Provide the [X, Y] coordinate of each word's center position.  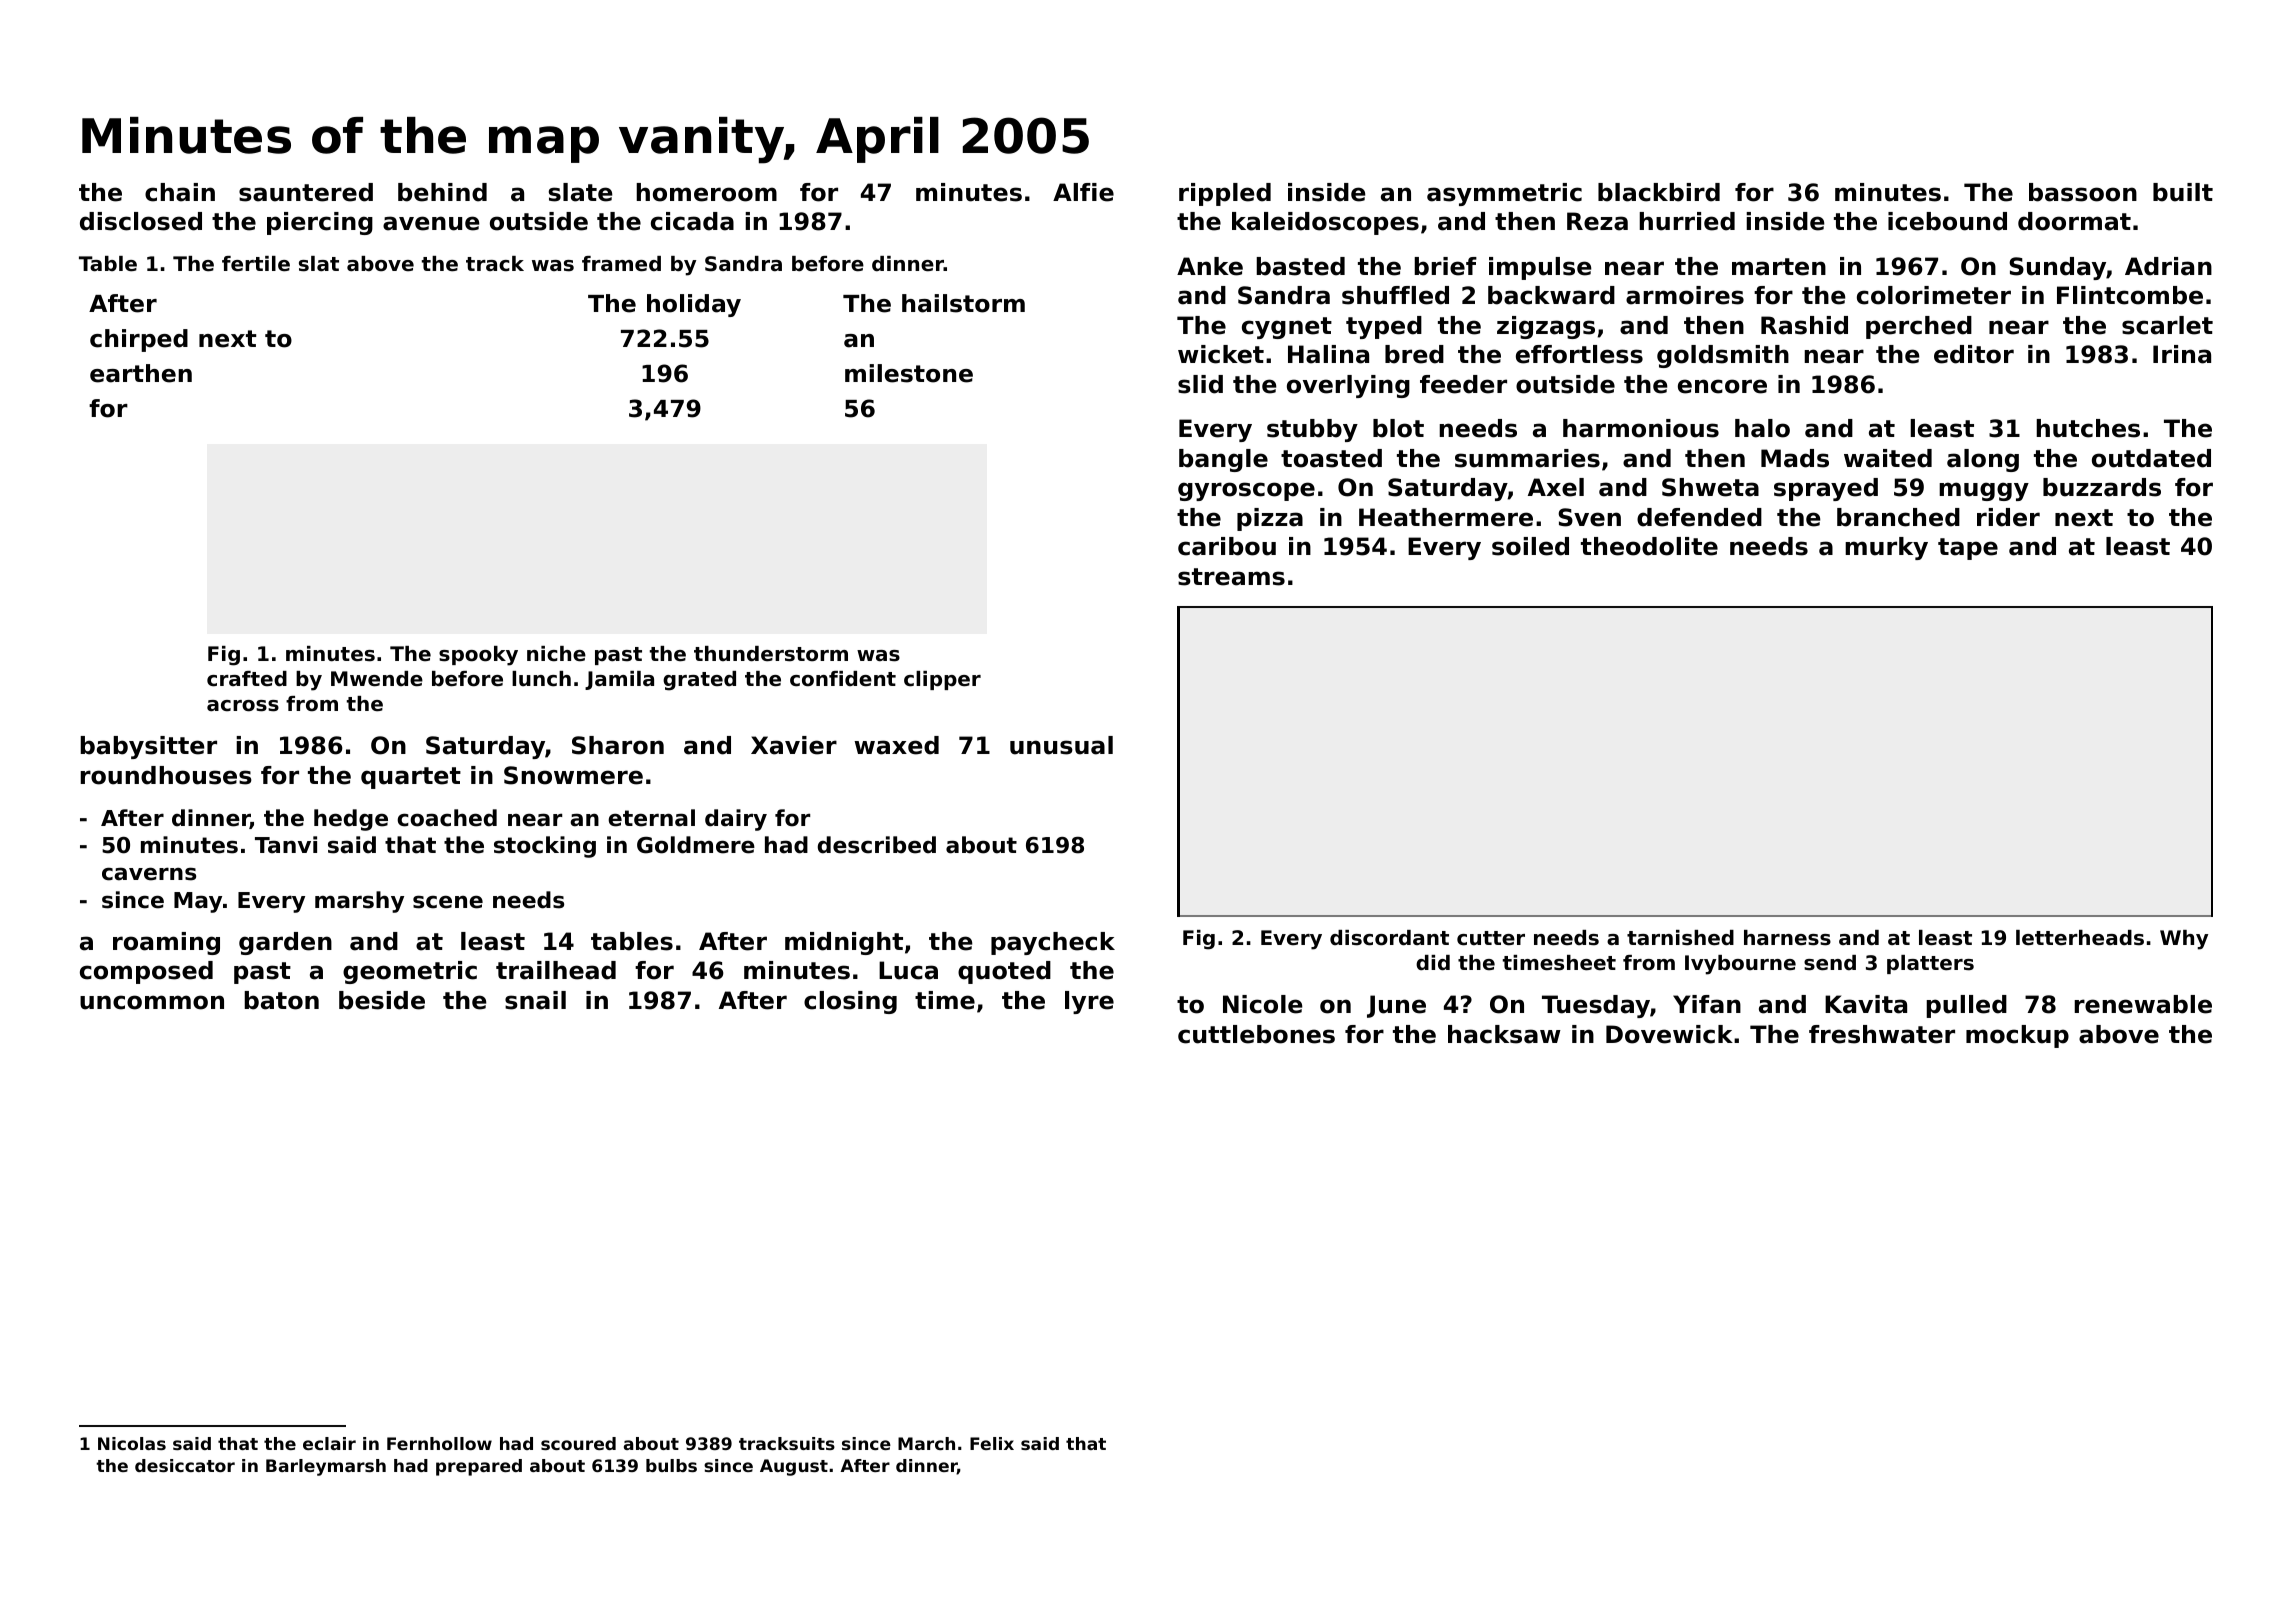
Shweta [1710, 487]
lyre [1089, 1002]
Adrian [2168, 266]
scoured [578, 1443]
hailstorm [963, 303]
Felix [992, 1443]
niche [556, 654]
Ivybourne [1740, 965]
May [198, 902]
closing [850, 1002]
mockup [2017, 1036]
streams [1231, 577]
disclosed [141, 221]
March [926, 1443]
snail [535, 1000]
